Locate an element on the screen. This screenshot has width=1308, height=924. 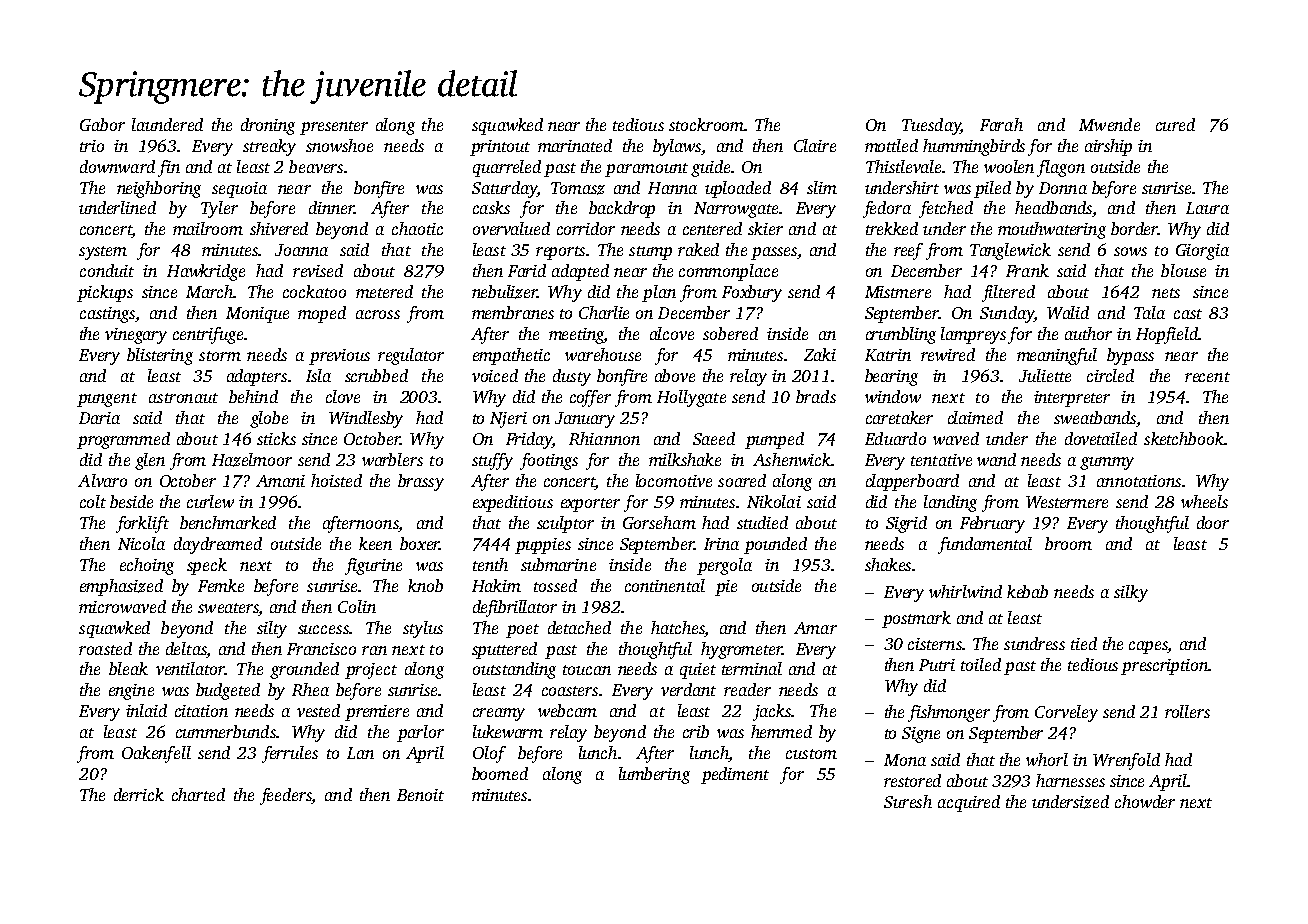
ferrules is located at coordinates (290, 754).
